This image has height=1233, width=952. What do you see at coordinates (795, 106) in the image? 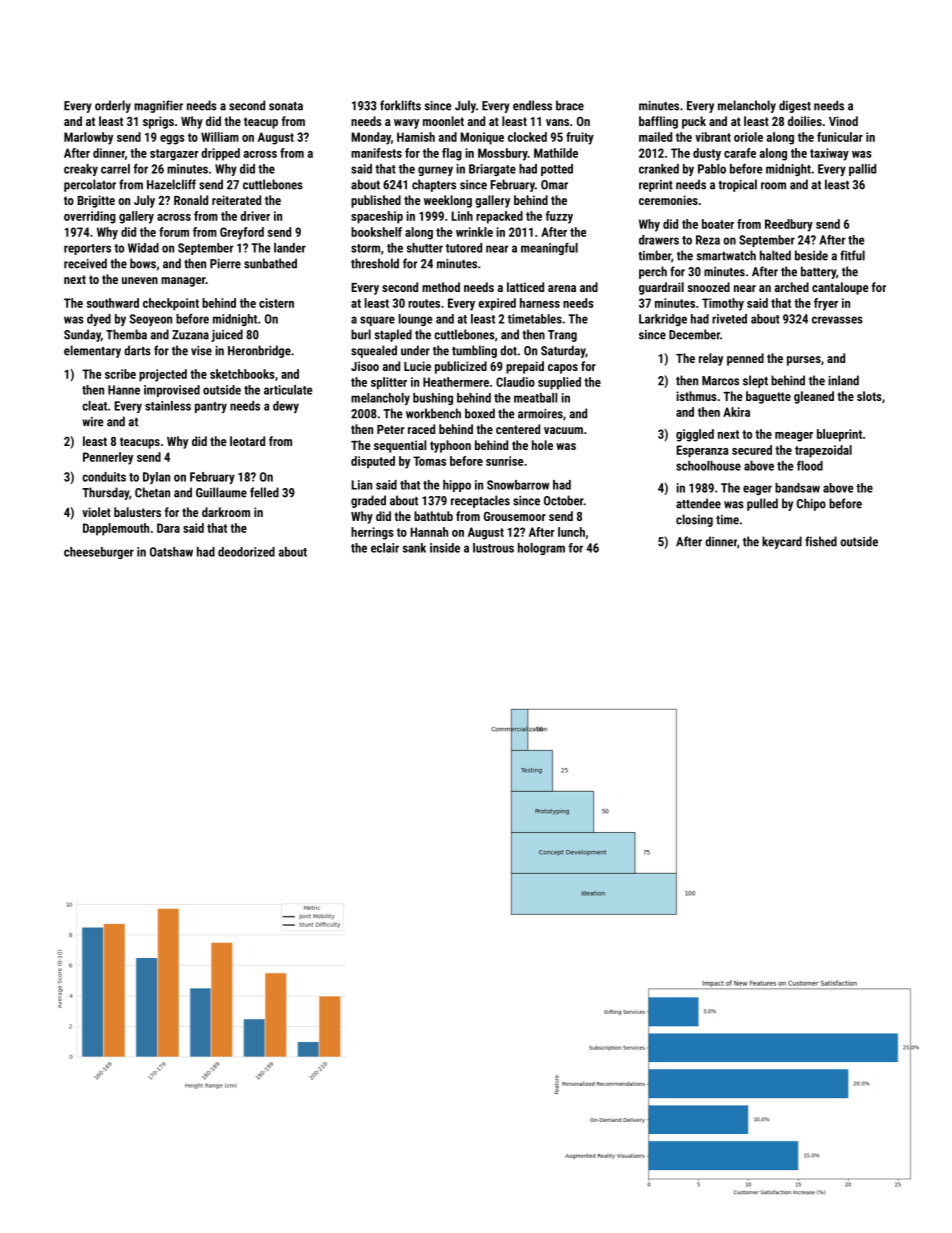
I see `digest` at bounding box center [795, 106].
